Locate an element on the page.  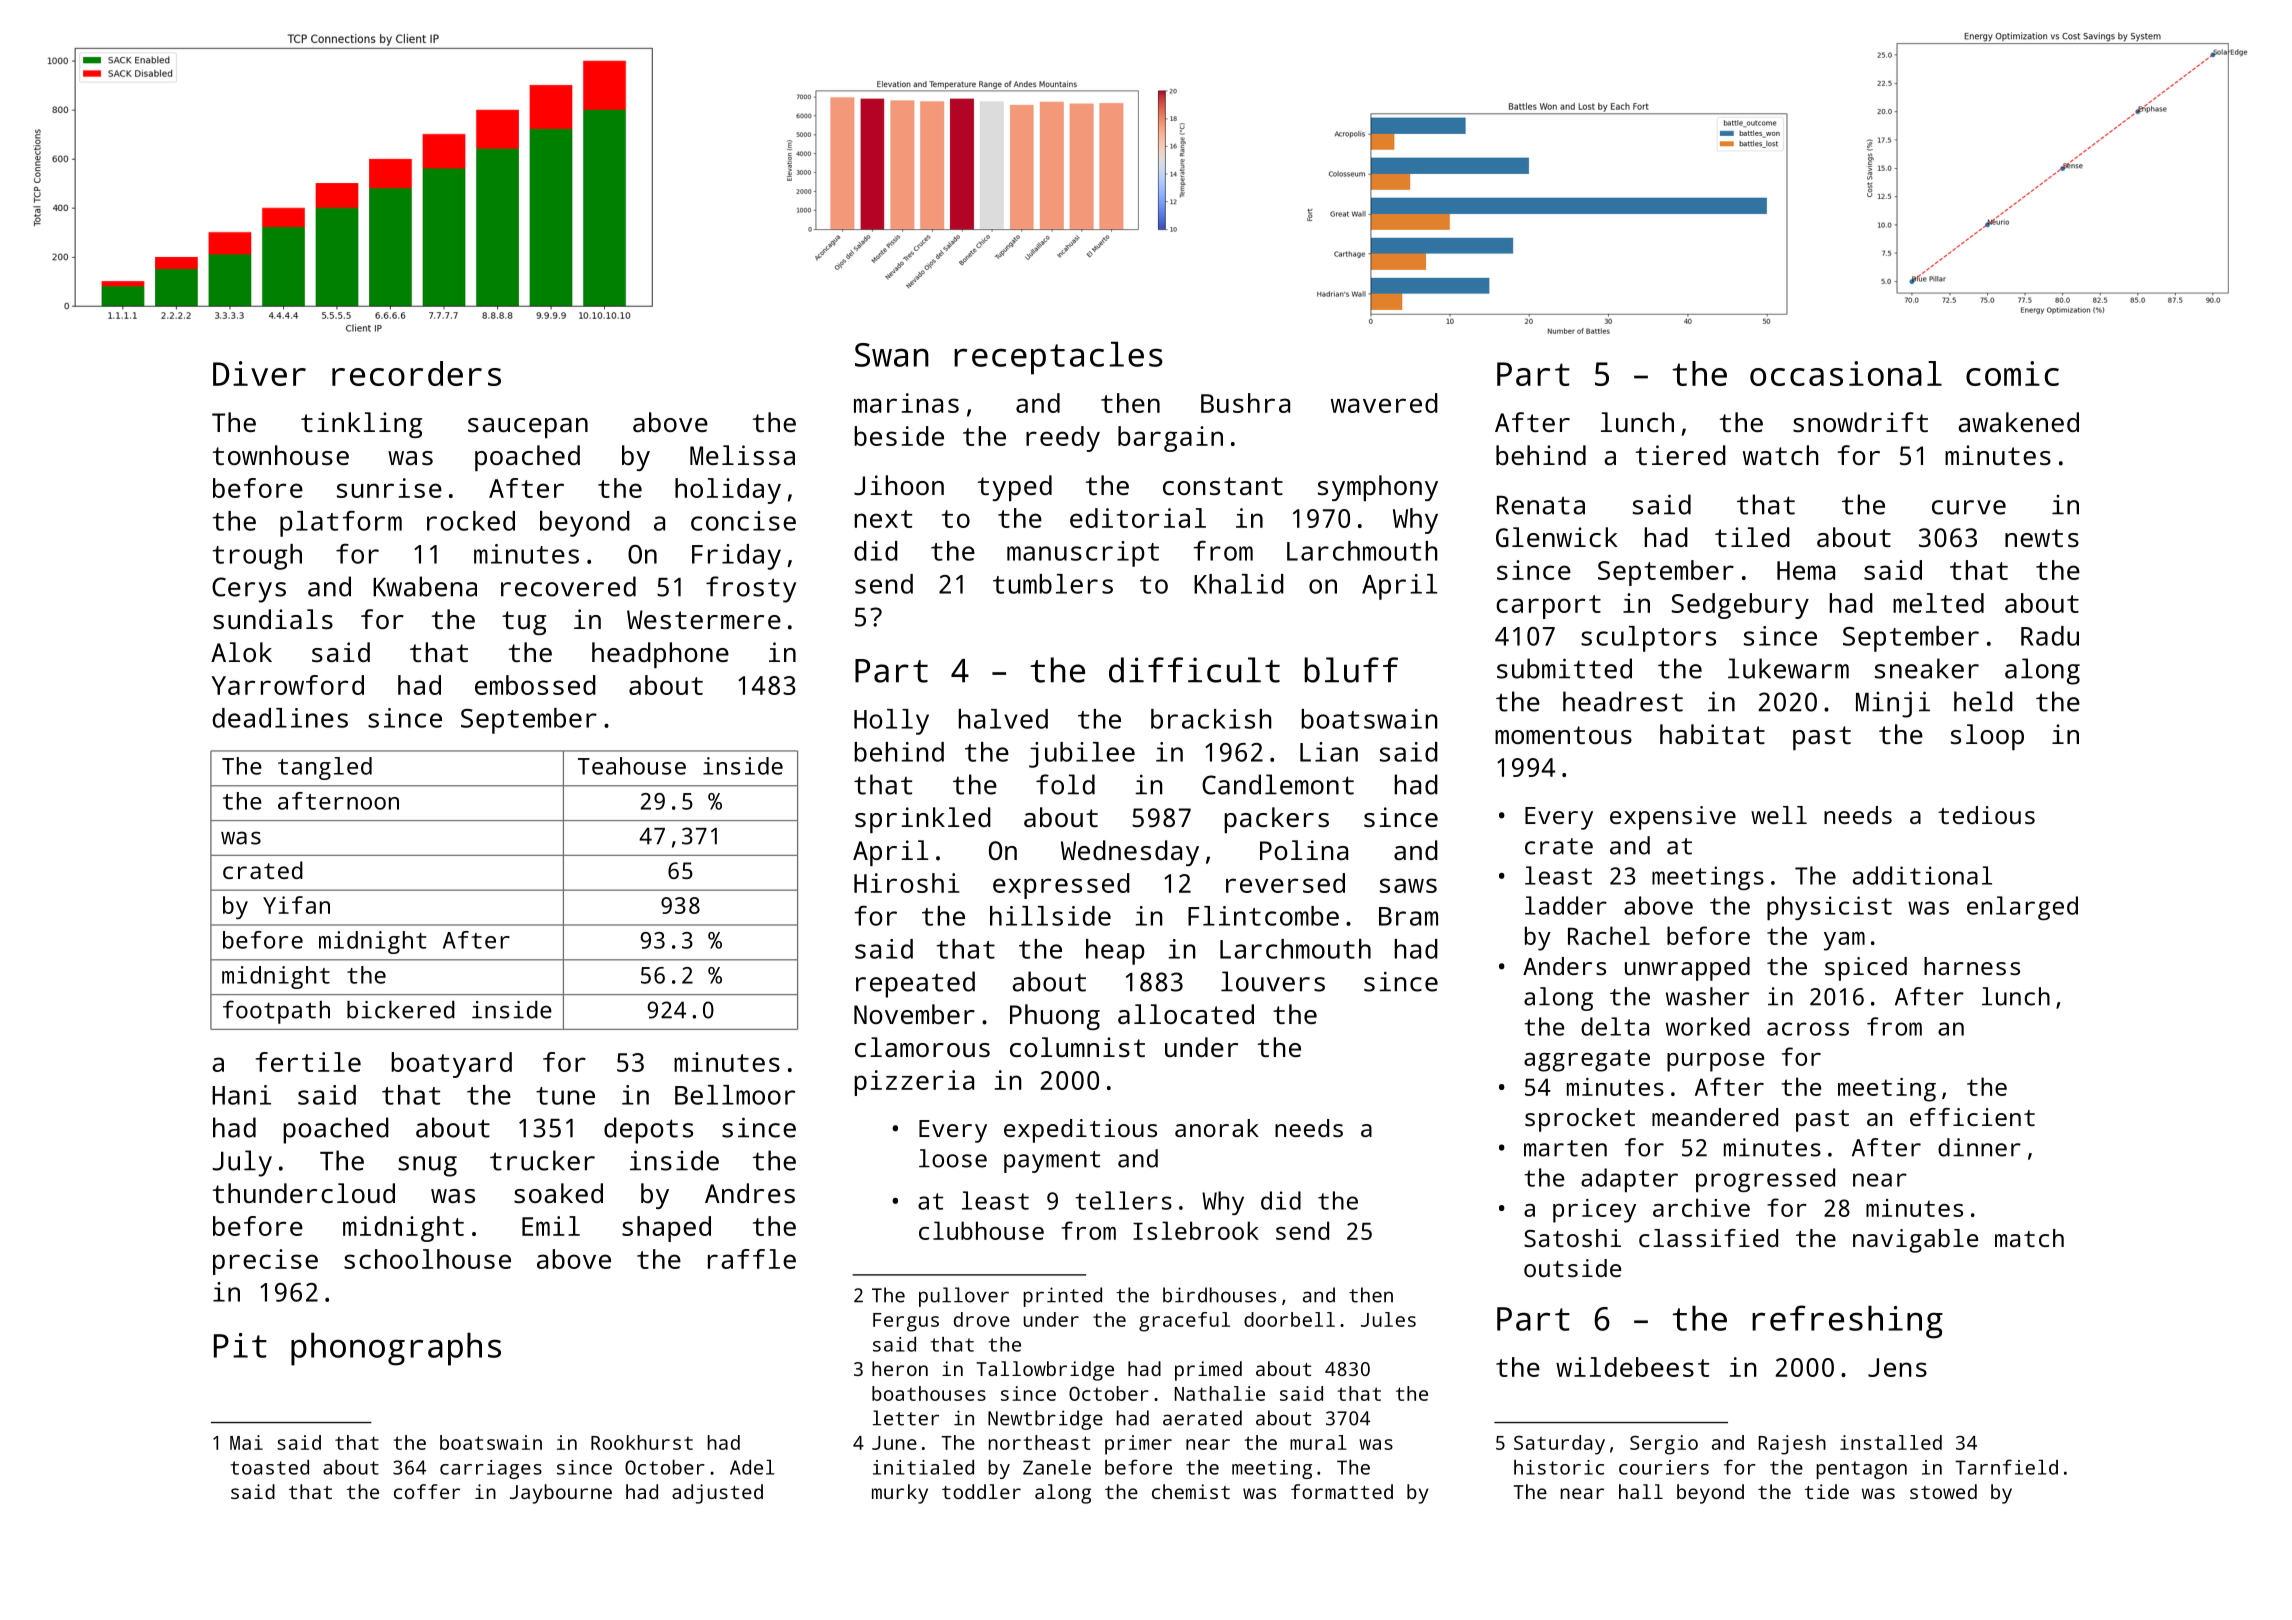
tedious is located at coordinates (1986, 815).
